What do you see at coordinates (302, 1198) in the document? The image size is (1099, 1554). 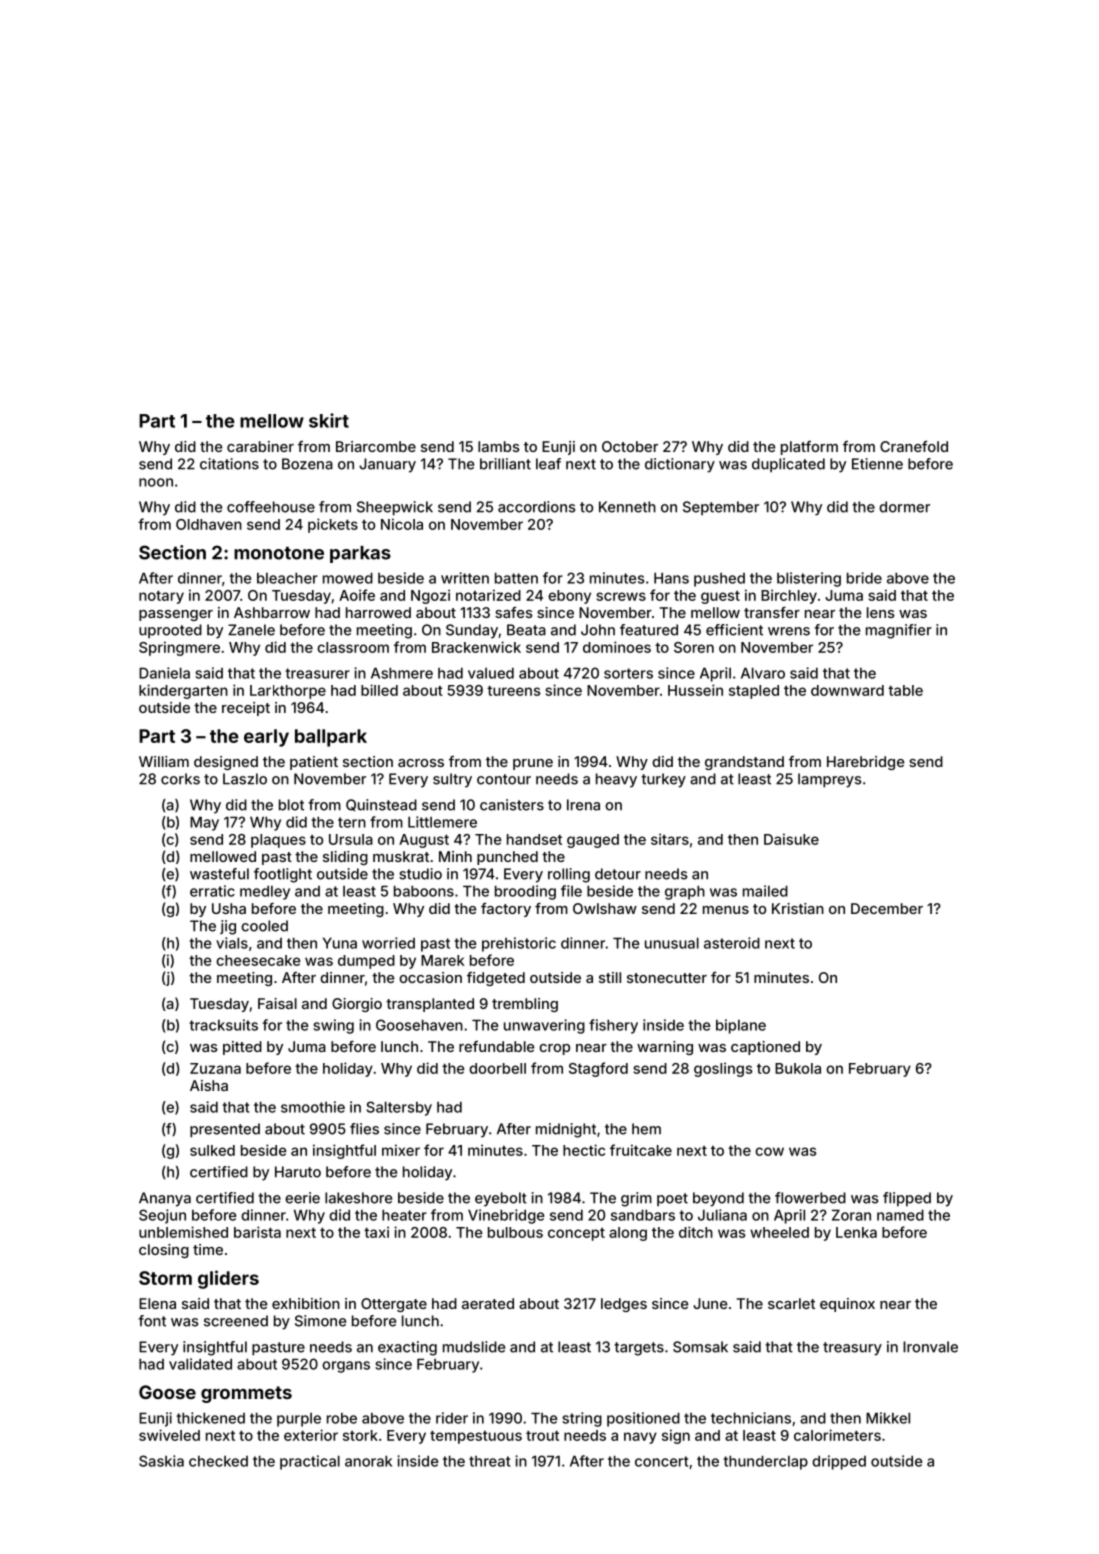 I see `eerie` at bounding box center [302, 1198].
